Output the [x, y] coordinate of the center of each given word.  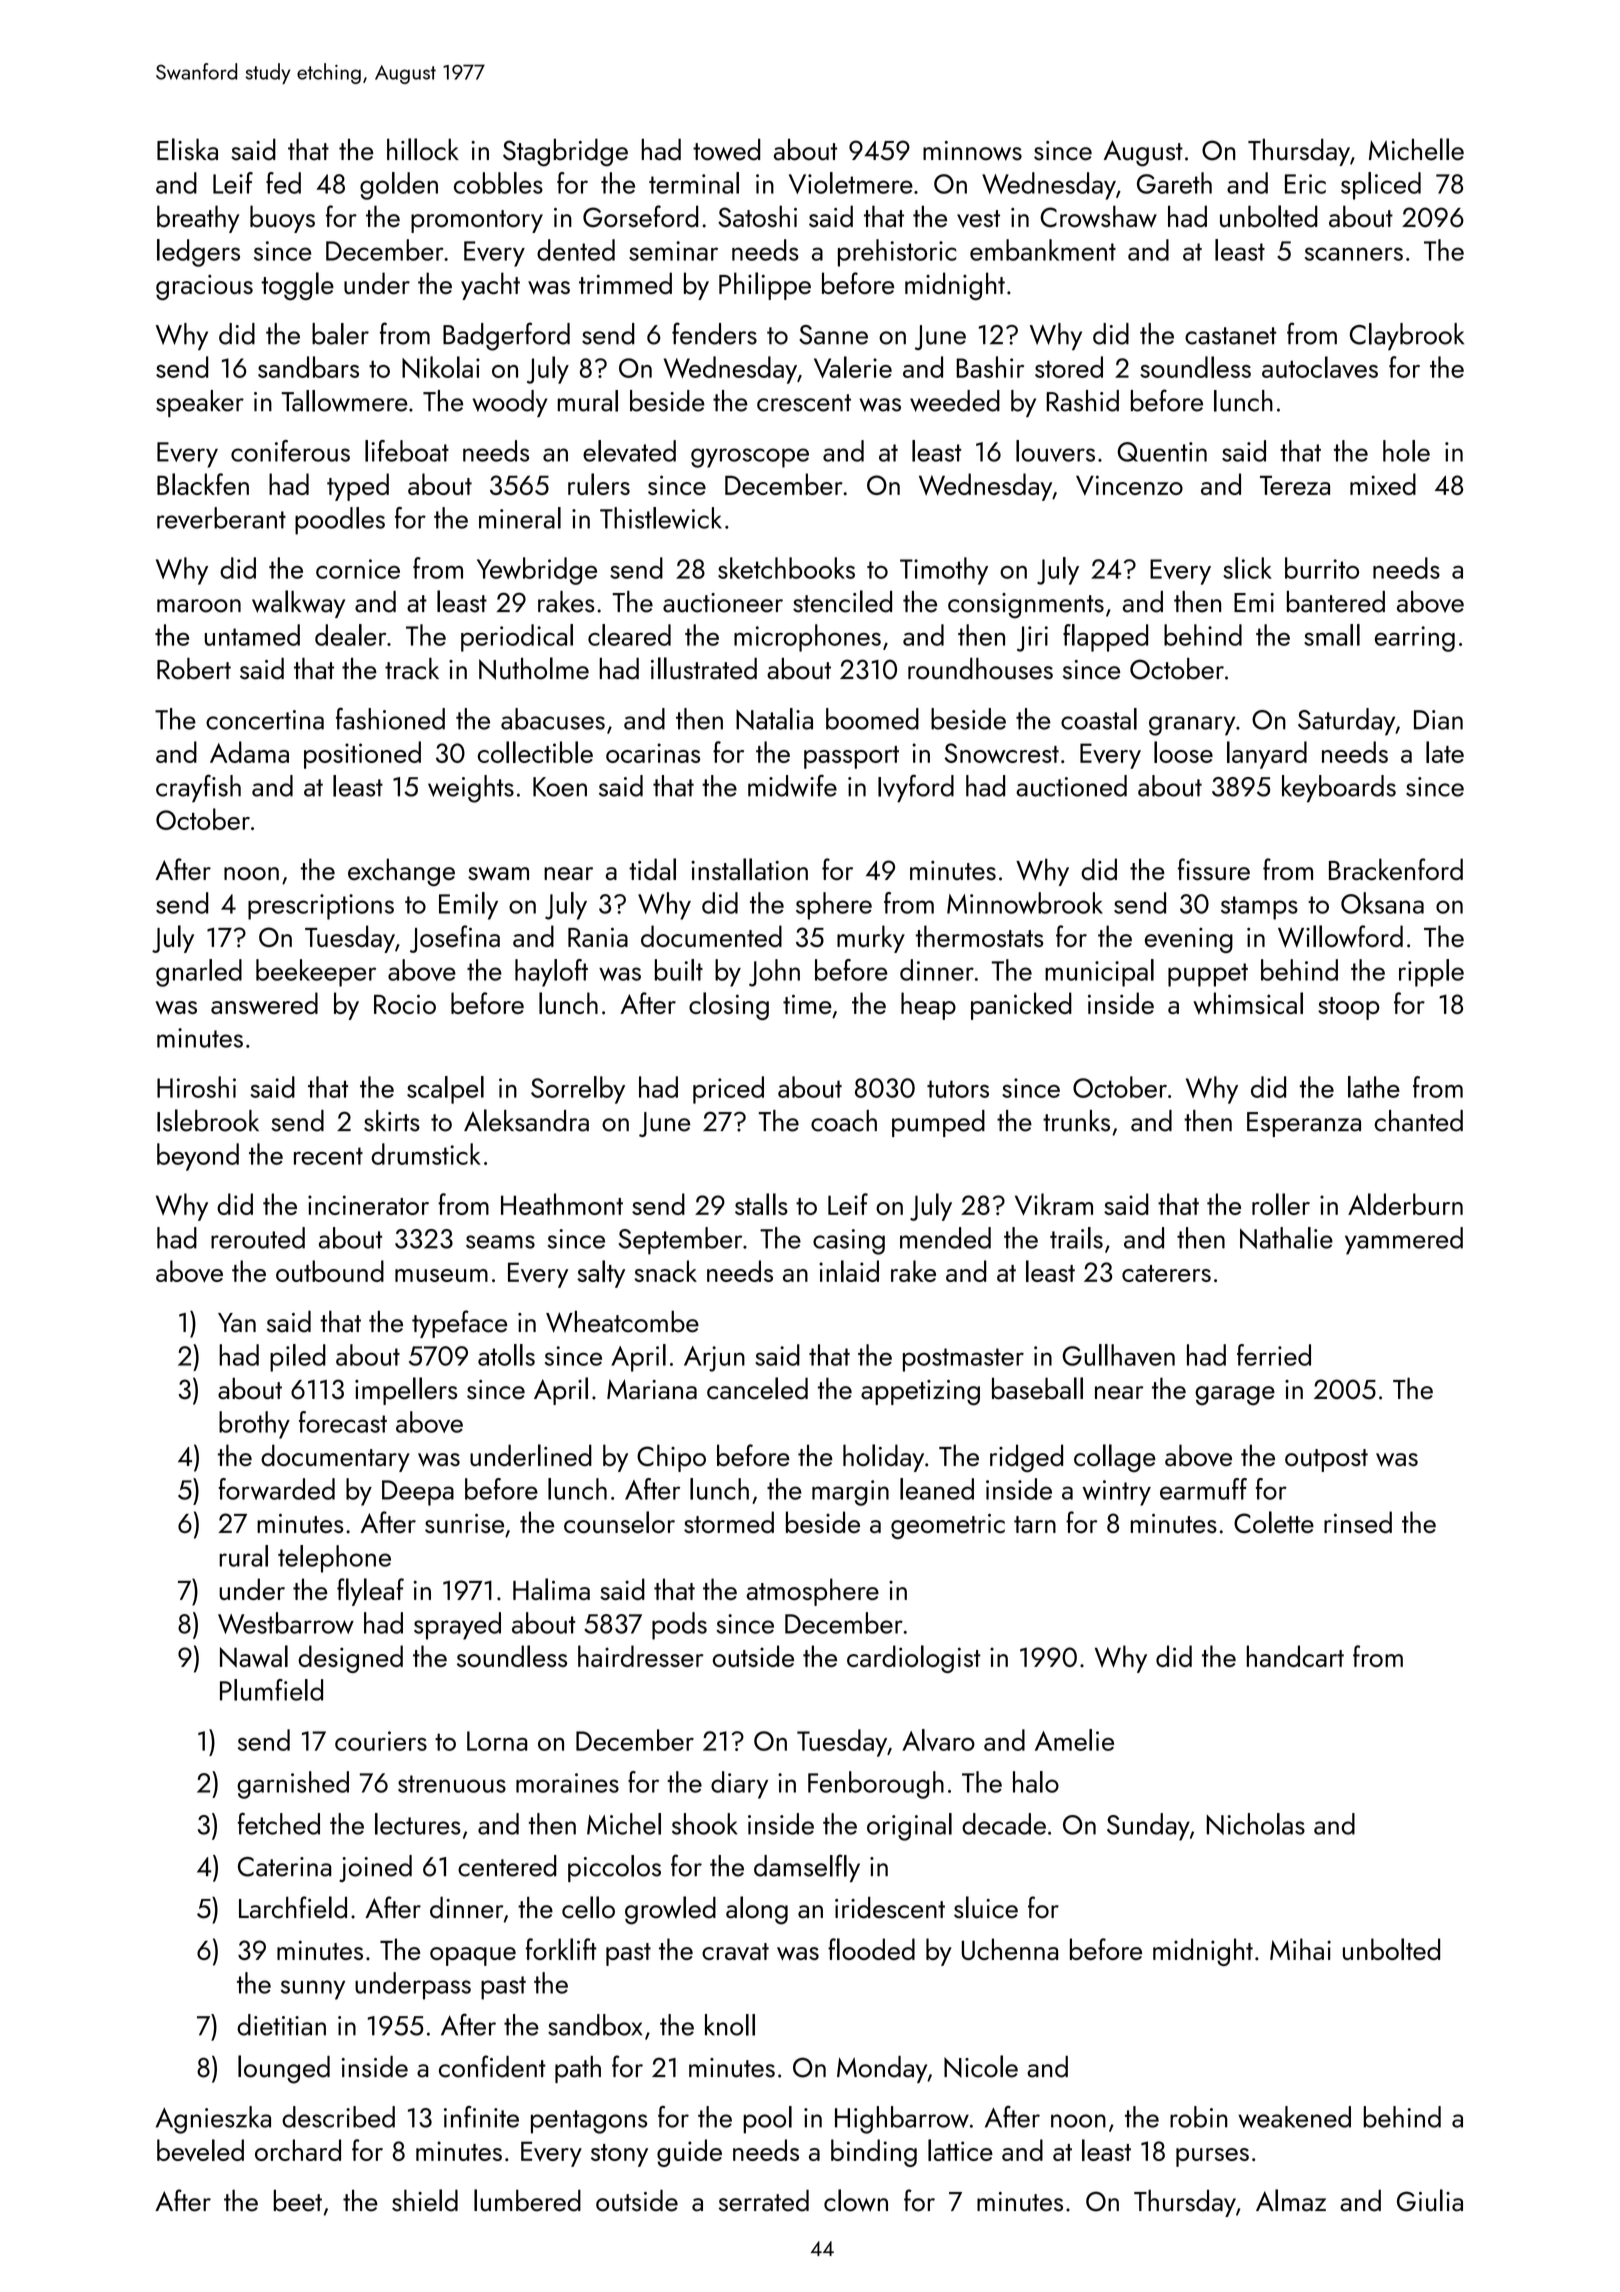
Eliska [187, 149]
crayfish [198, 788]
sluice [986, 1907]
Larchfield [293, 1907]
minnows [972, 151]
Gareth [1174, 183]
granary [1192, 726]
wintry [1116, 1493]
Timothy [944, 571]
